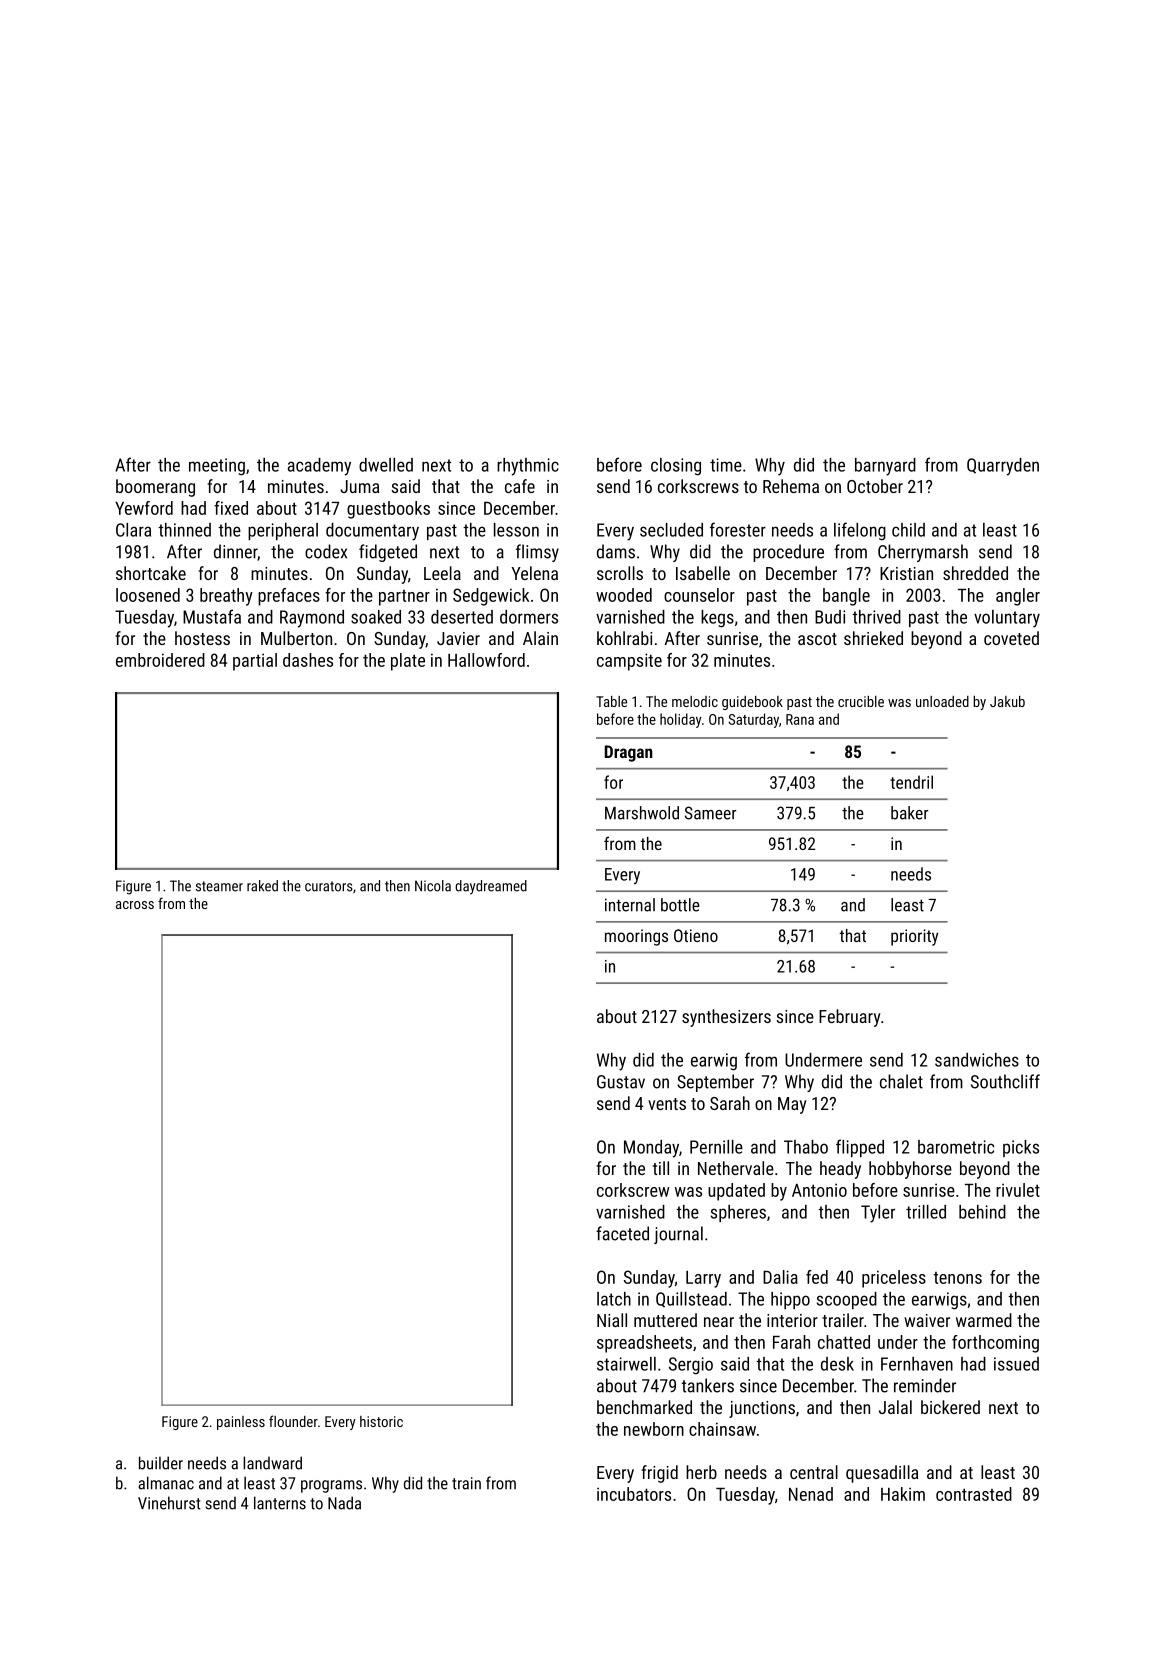  Describe the element at coordinates (331, 1486) in the image. I see `programs` at that location.
